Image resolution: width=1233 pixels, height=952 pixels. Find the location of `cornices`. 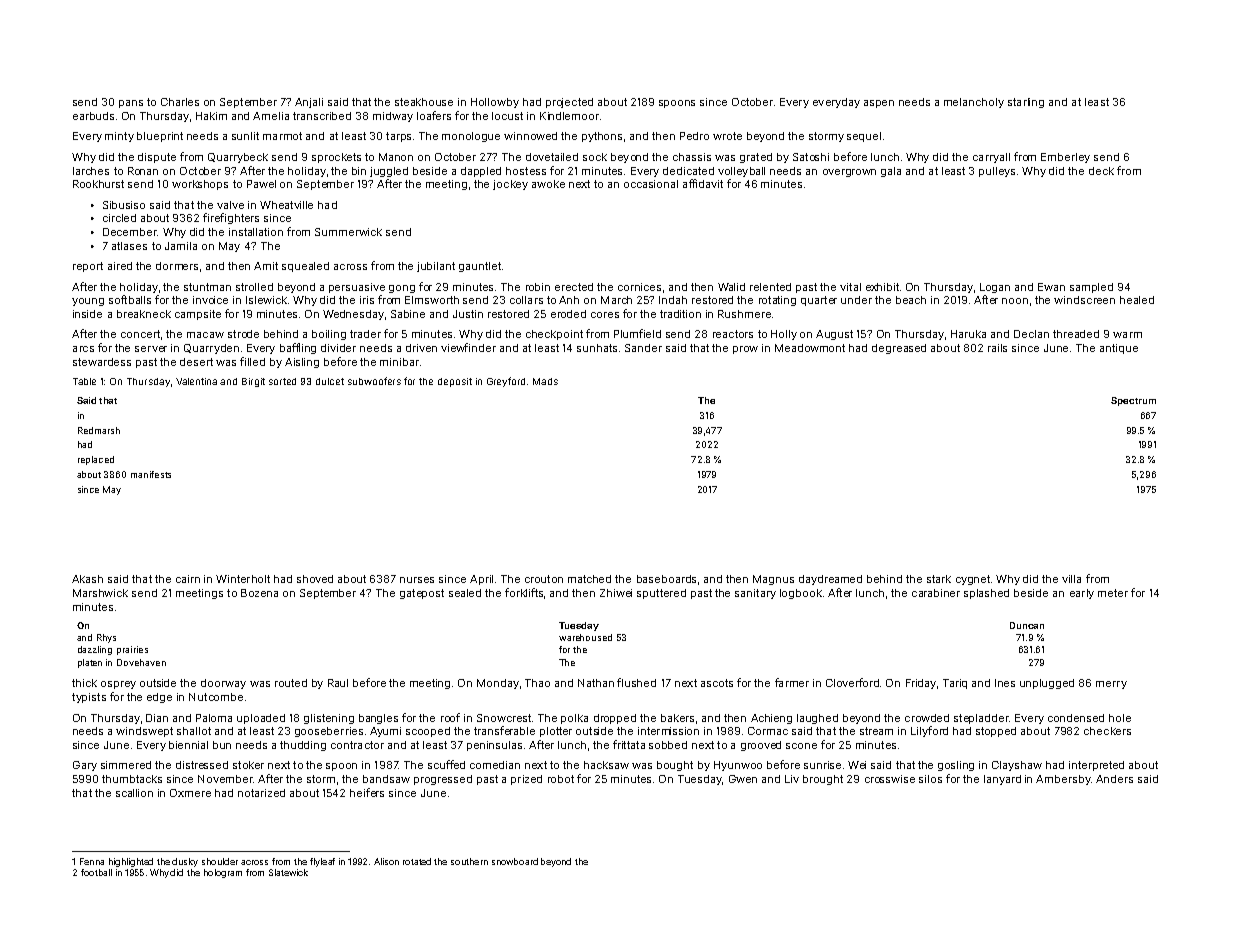

cornices is located at coordinates (639, 287).
